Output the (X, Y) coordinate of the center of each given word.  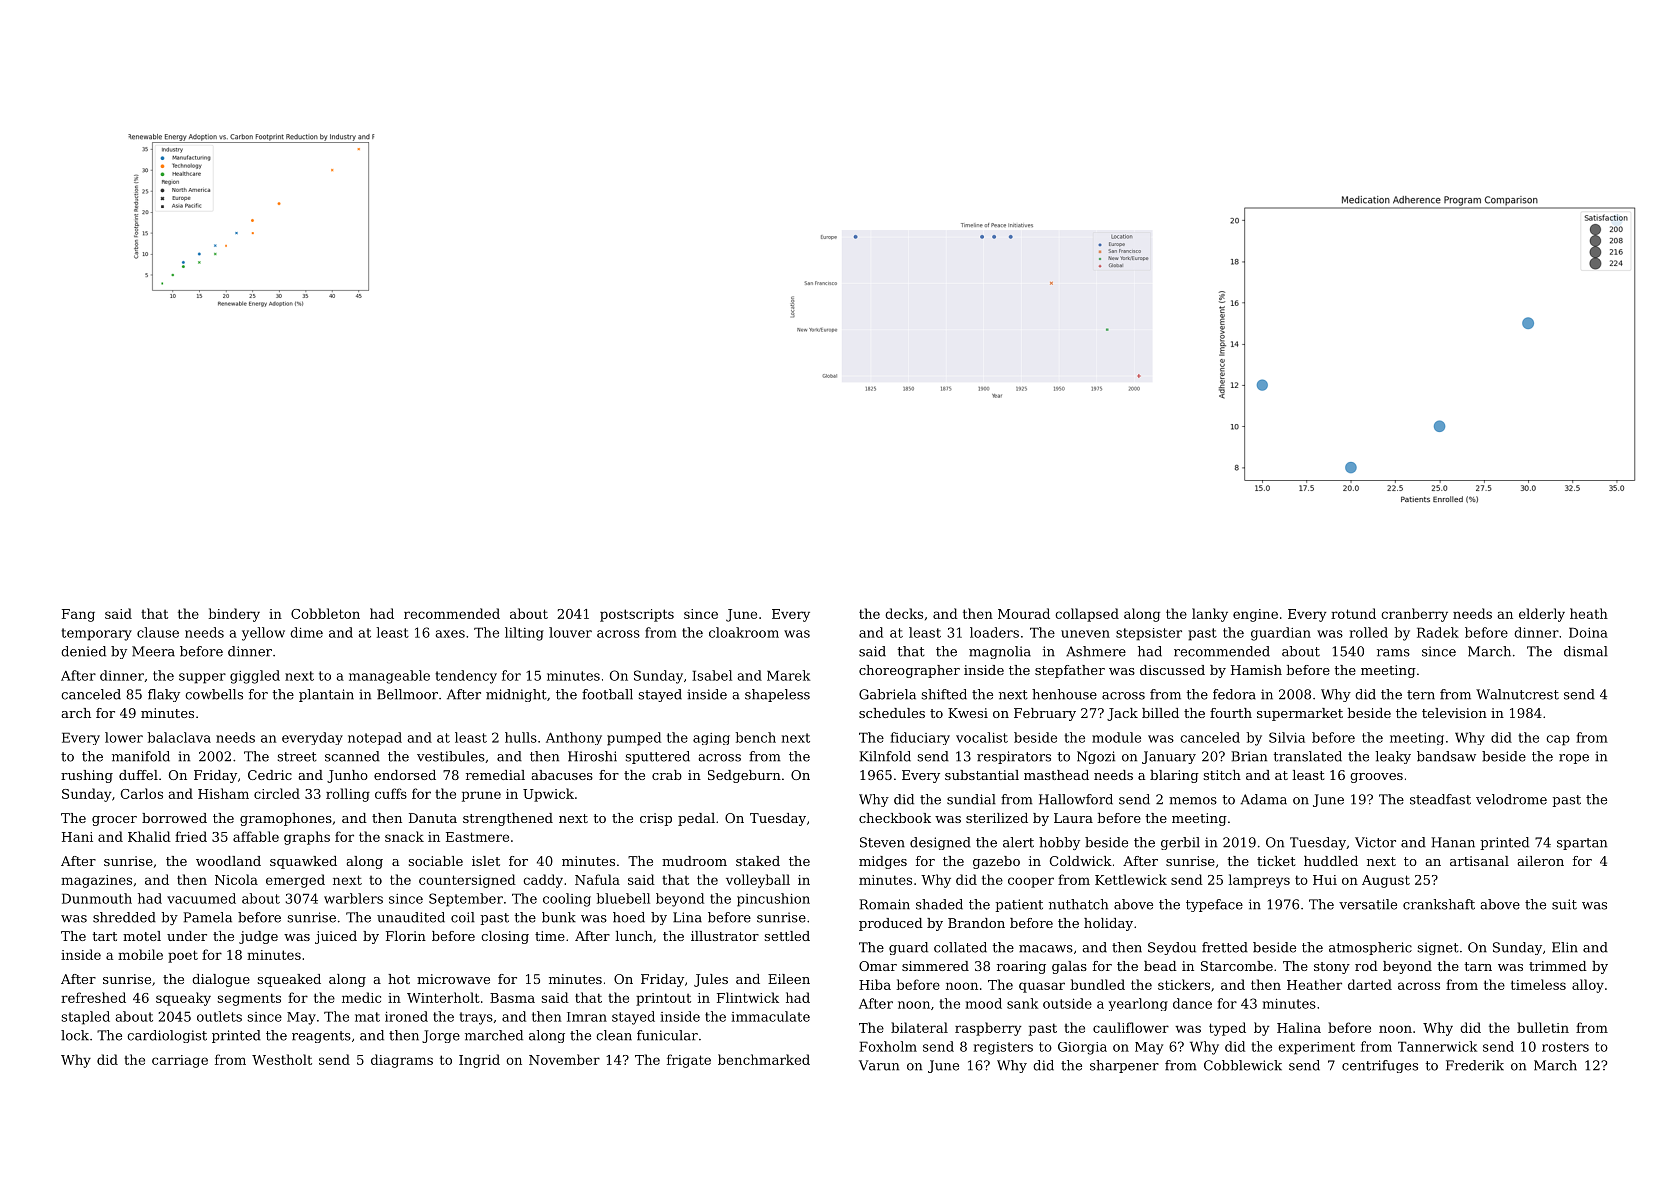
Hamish (1256, 670)
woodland (228, 861)
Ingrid (479, 1061)
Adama (1263, 799)
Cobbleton (325, 613)
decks (904, 613)
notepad (375, 738)
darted (1370, 984)
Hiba (875, 984)
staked (758, 861)
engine (1255, 615)
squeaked (289, 980)
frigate (689, 1061)
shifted (944, 694)
